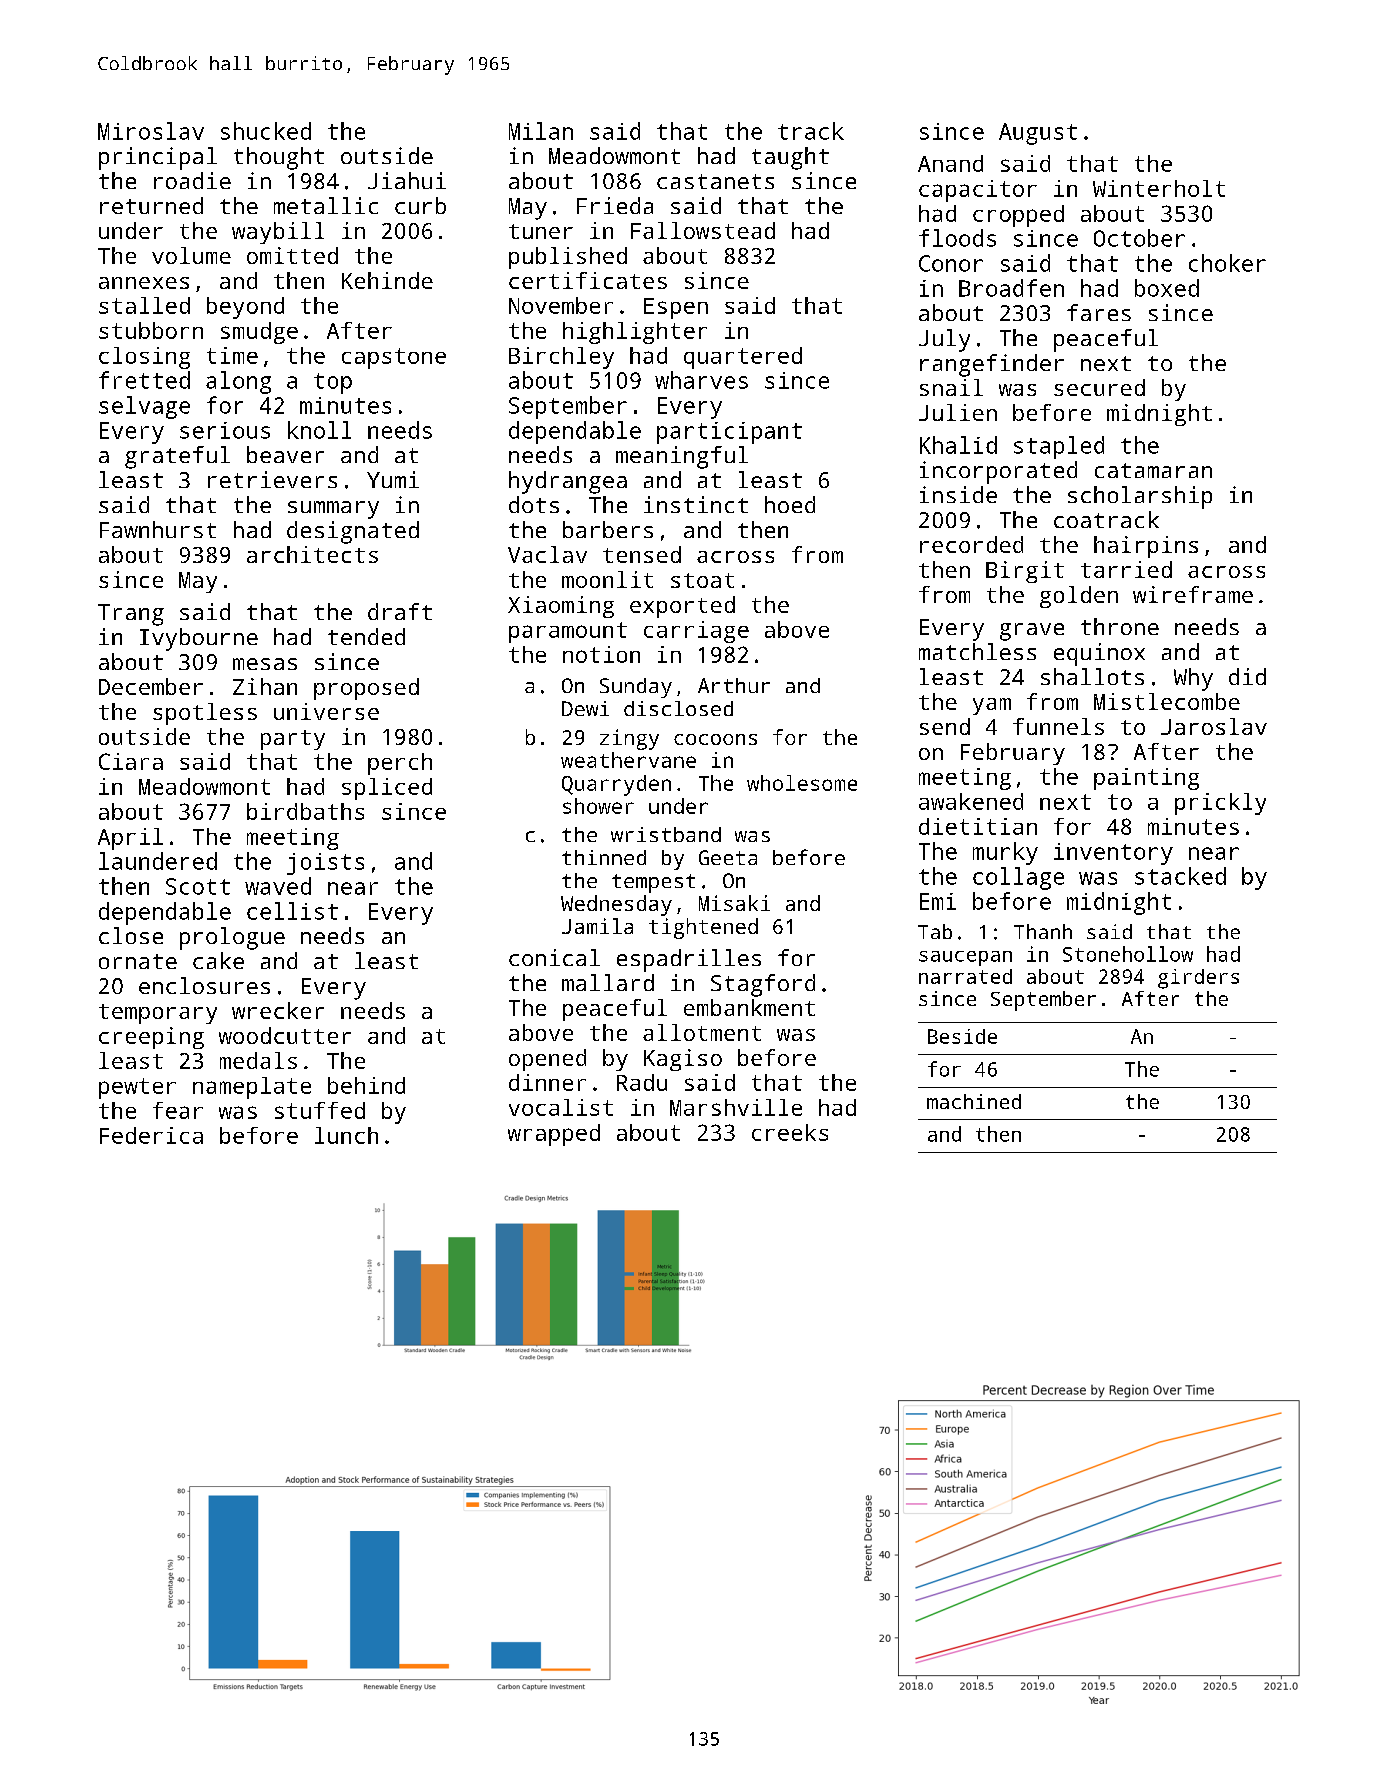 The height and width of the screenshot is (1778, 1374). What do you see at coordinates (790, 1132) in the screenshot?
I see `creeks` at bounding box center [790, 1132].
